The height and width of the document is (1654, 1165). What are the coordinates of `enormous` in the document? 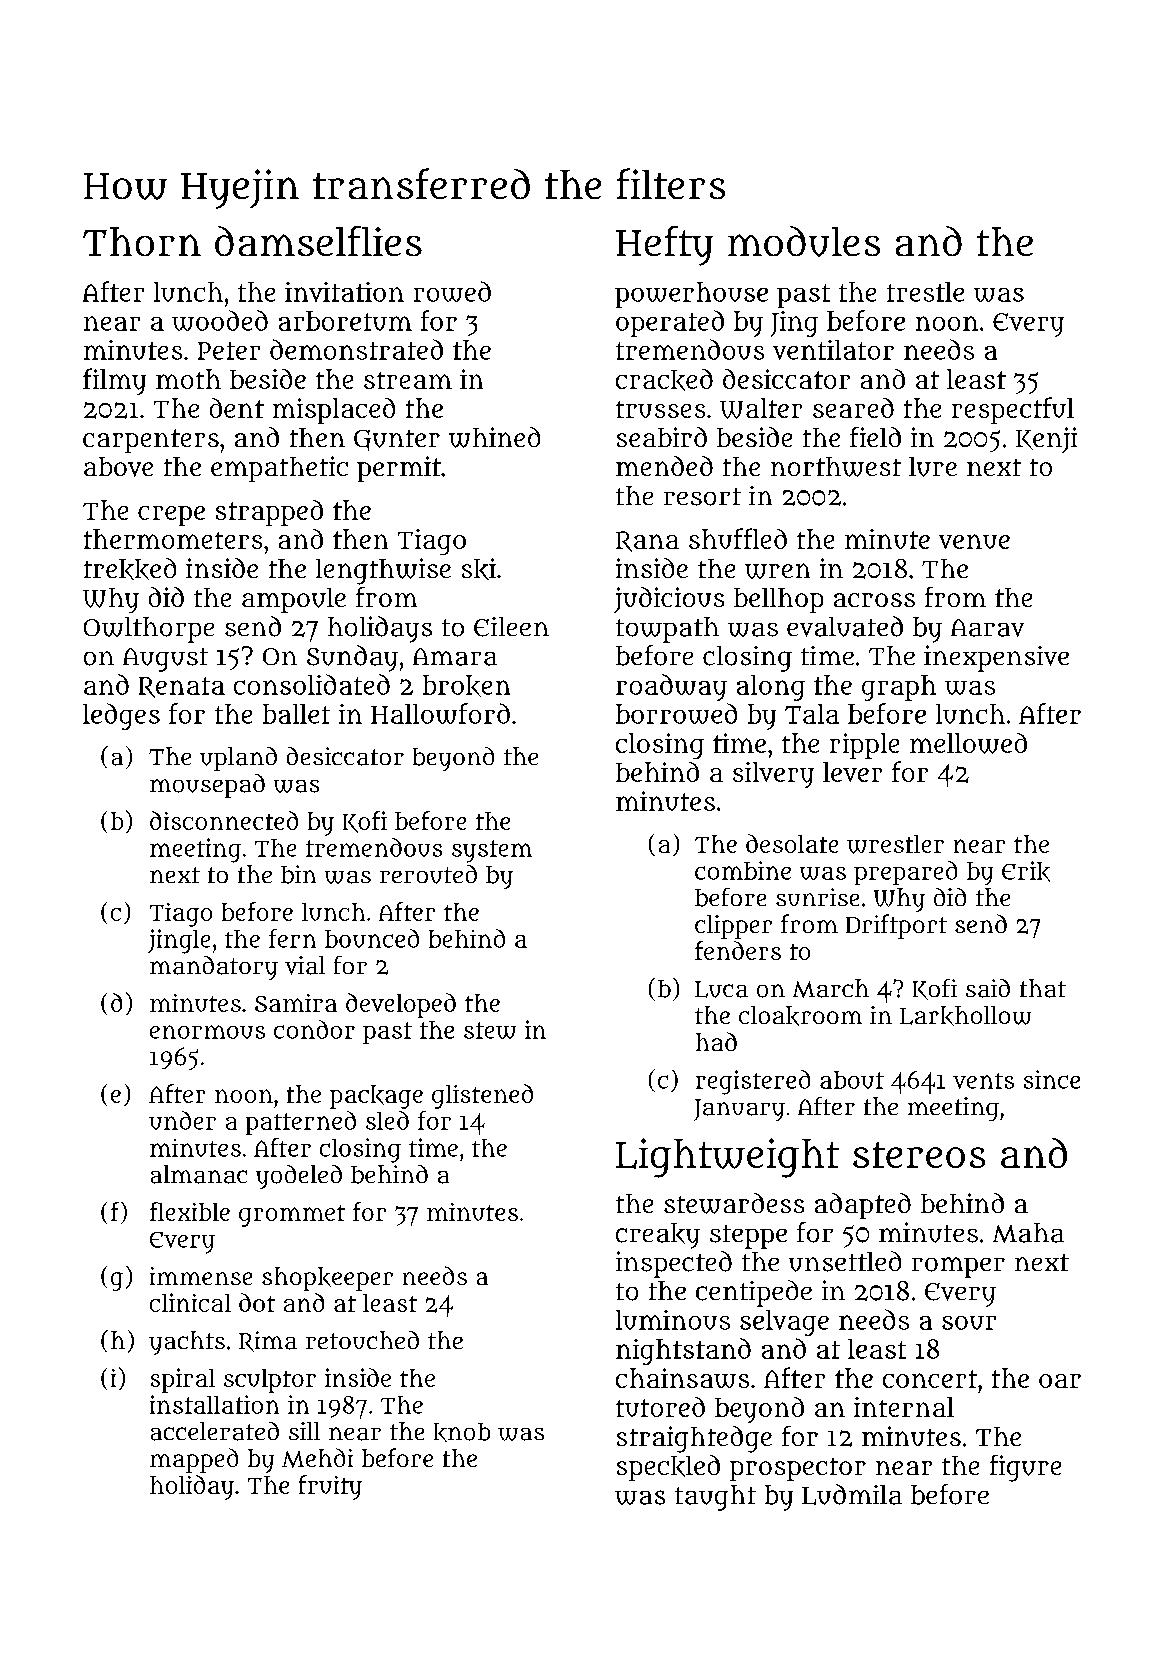 It's located at (207, 1032).
